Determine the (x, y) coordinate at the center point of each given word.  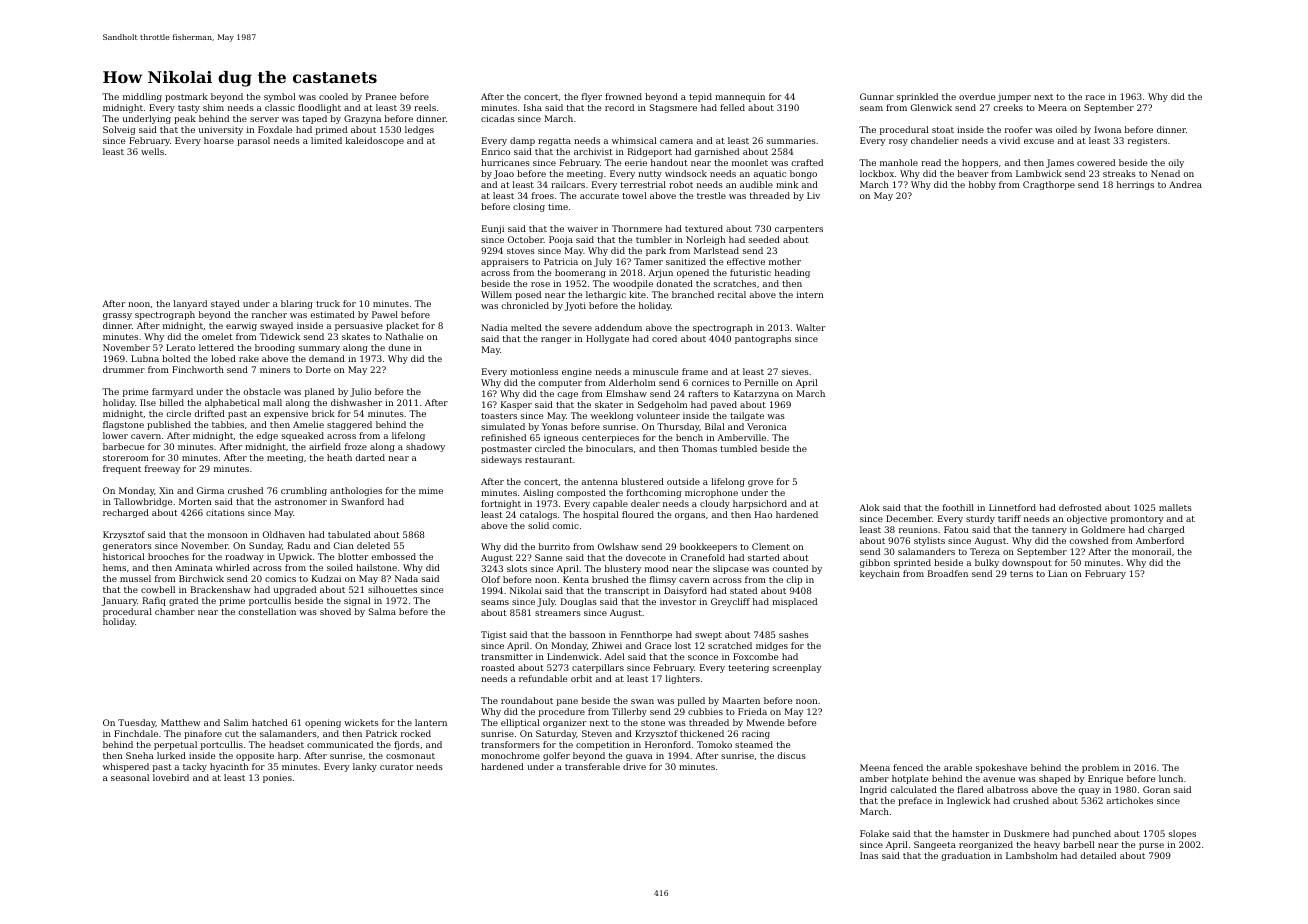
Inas (869, 855)
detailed (1098, 855)
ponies (277, 778)
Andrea (1185, 184)
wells (152, 151)
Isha (533, 107)
